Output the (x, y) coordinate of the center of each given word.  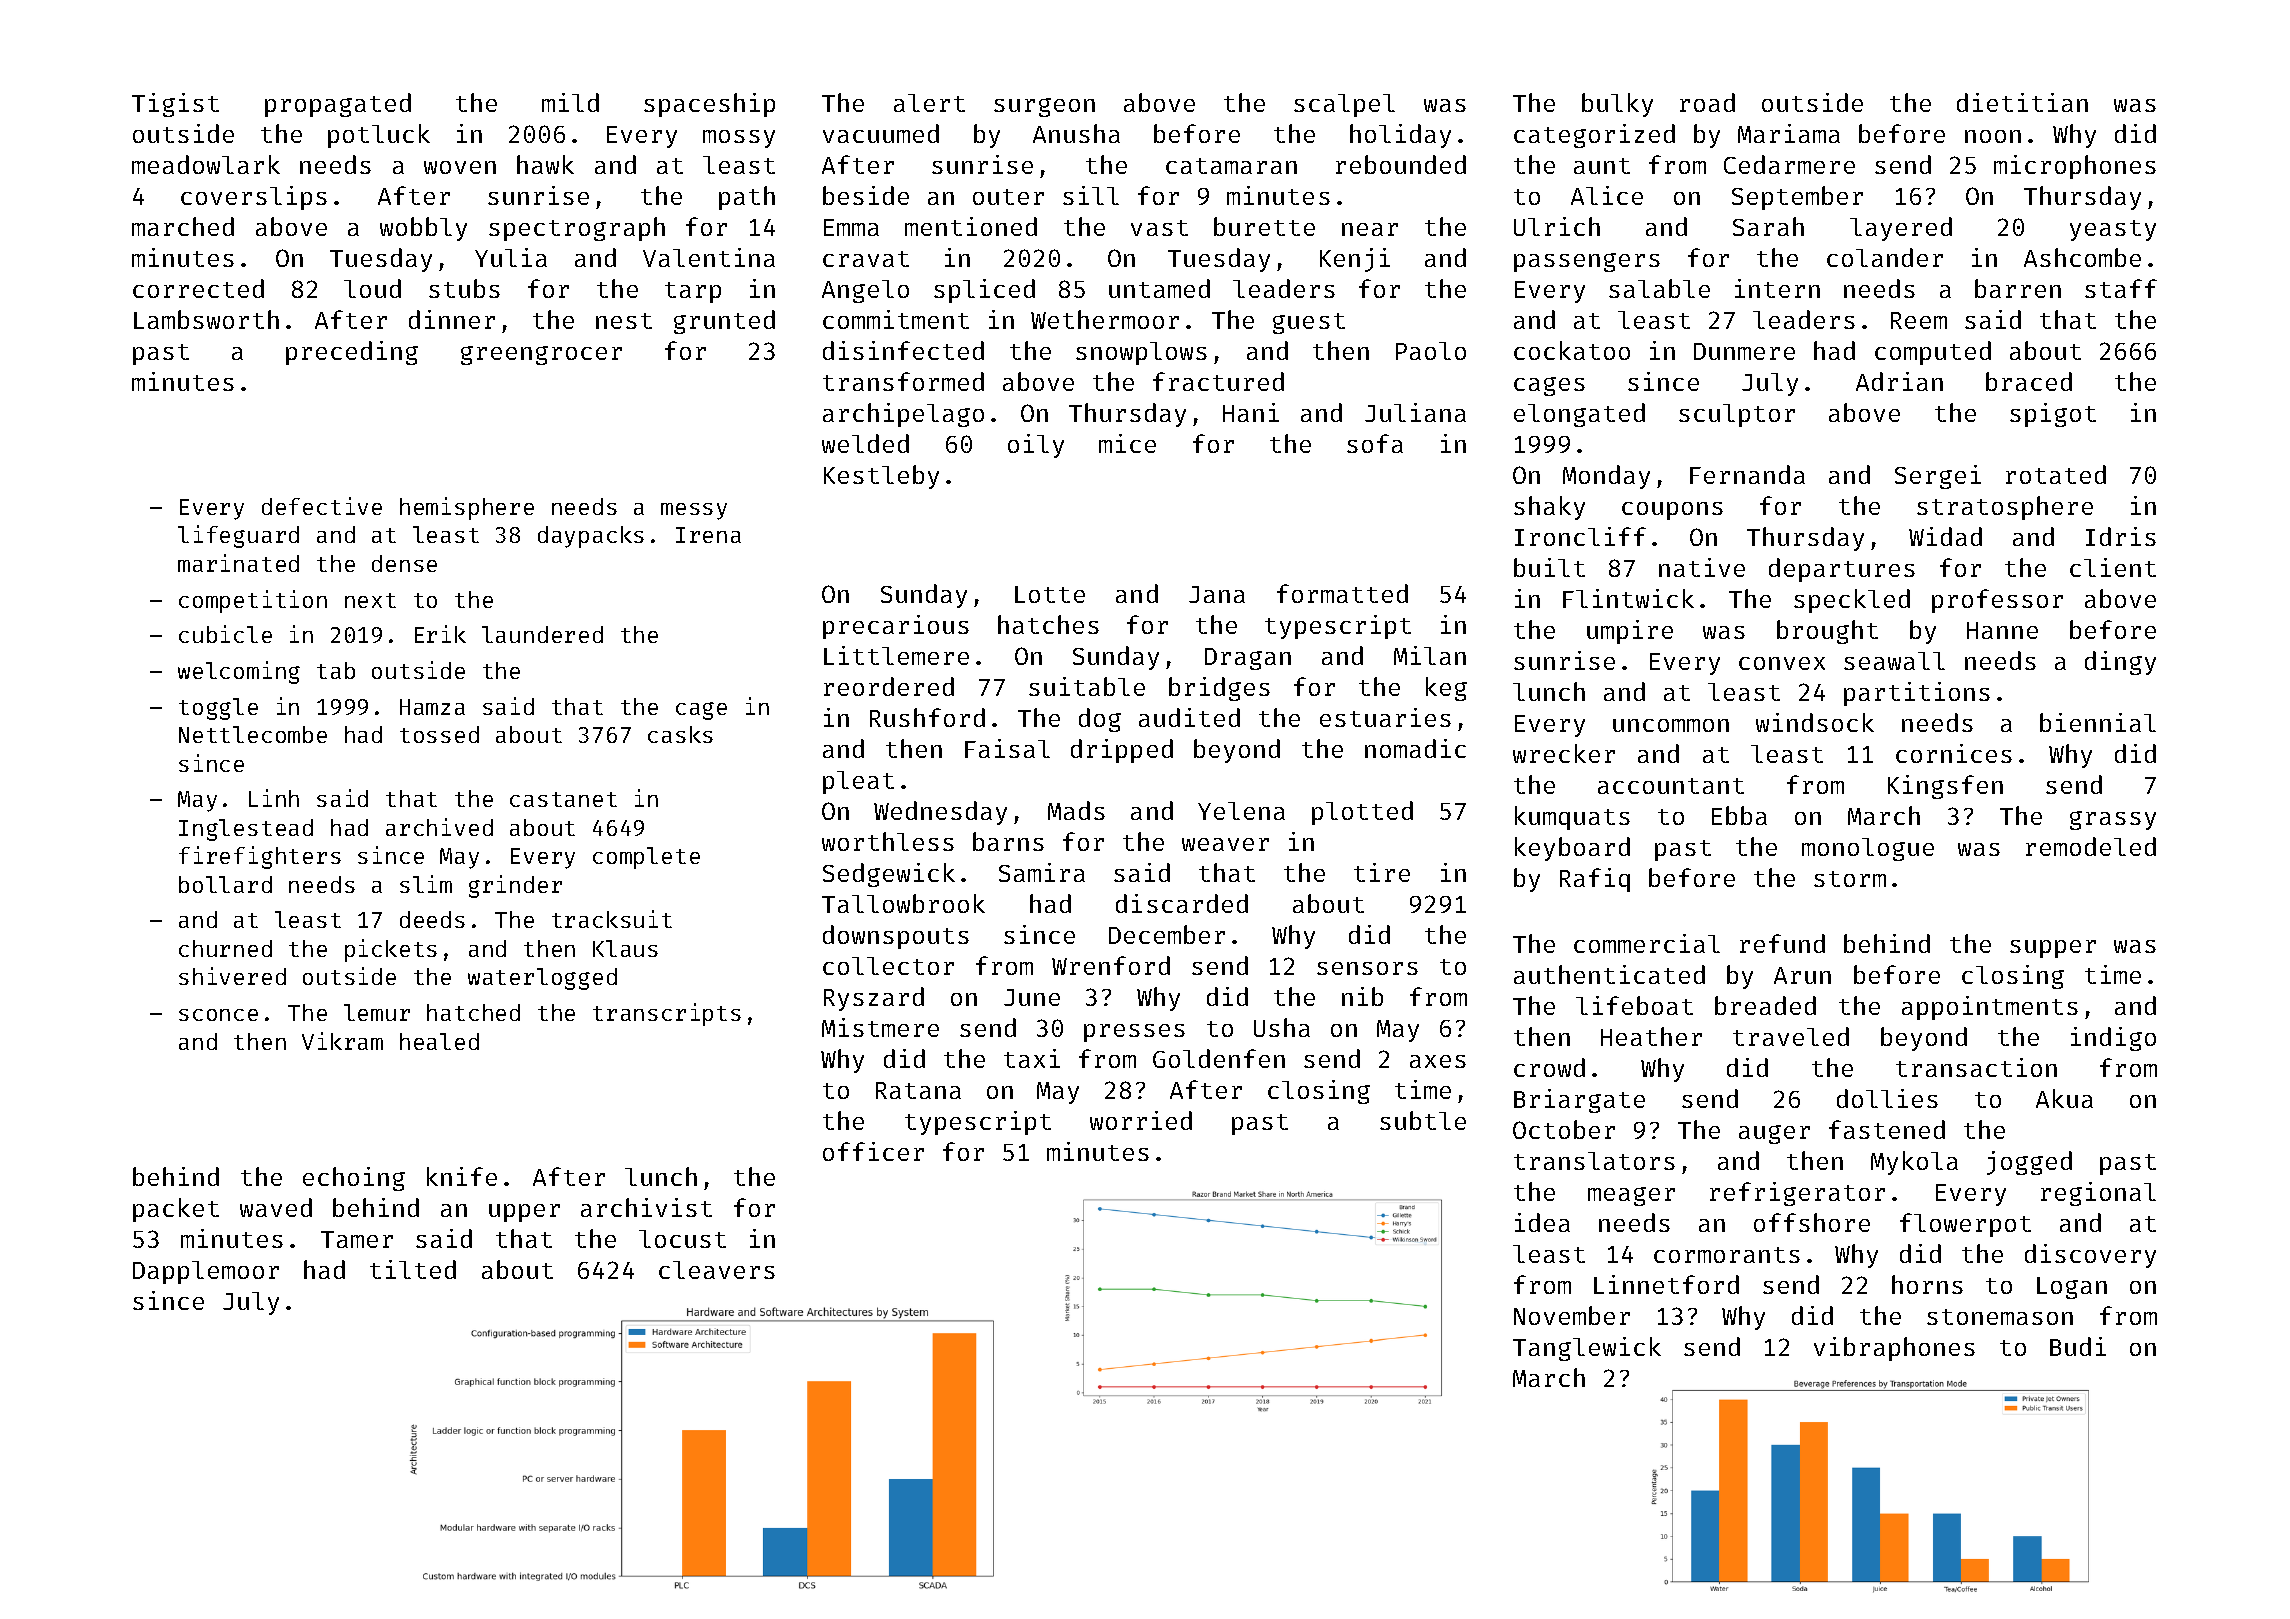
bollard (225, 884)
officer (873, 1151)
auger (1774, 1134)
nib (1362, 996)
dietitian (2022, 102)
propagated (338, 105)
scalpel (1344, 105)
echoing (354, 1179)
